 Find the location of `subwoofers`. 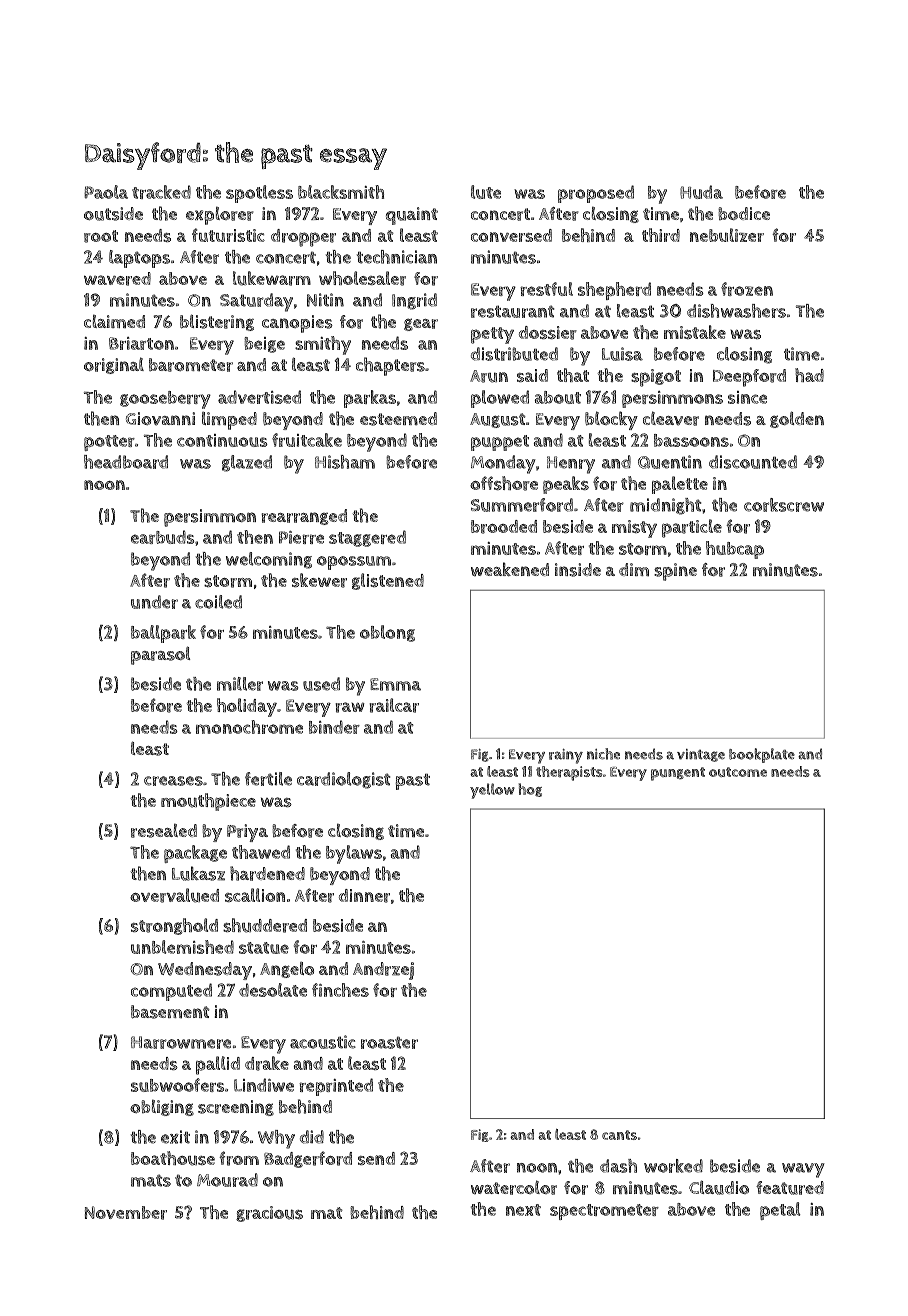

subwoofers is located at coordinates (178, 1085).
